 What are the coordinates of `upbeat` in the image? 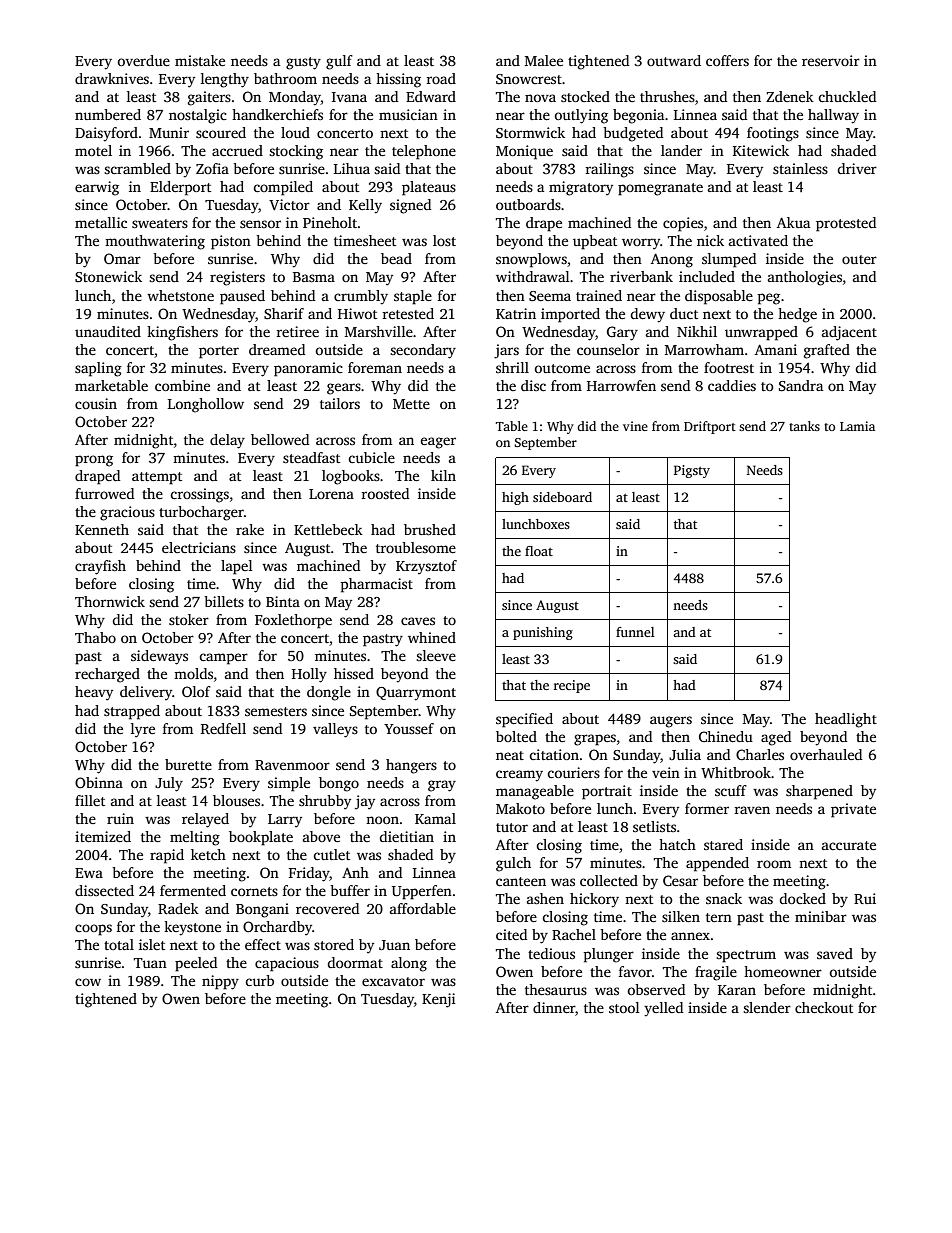 It's located at (595, 242).
